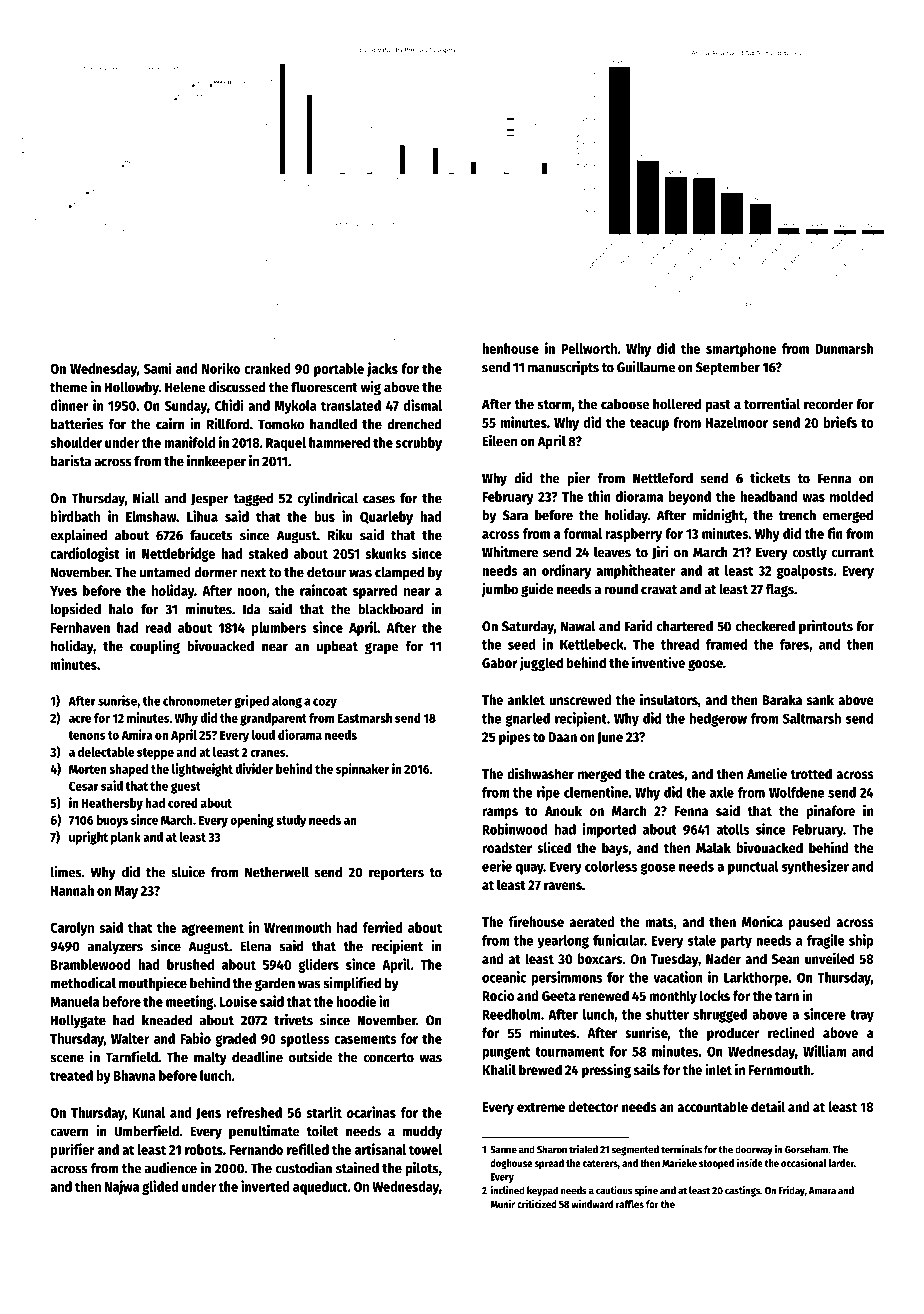 The height and width of the screenshot is (1314, 924). I want to click on sluice, so click(188, 872).
